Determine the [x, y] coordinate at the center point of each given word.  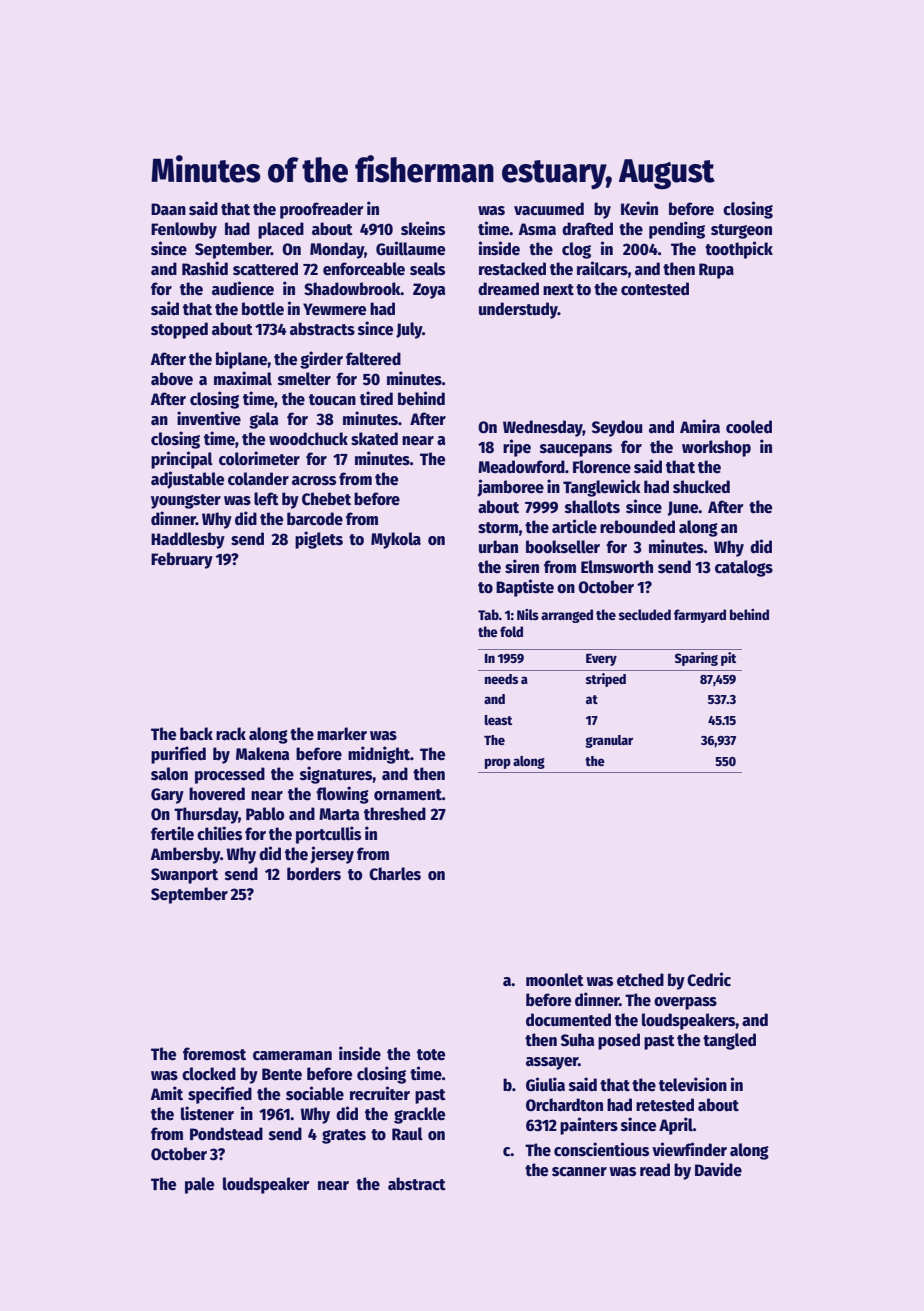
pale [199, 1185]
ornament [408, 795]
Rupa [716, 271]
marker [342, 734]
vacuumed [549, 209]
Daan [168, 209]
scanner [579, 1172]
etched [640, 980]
